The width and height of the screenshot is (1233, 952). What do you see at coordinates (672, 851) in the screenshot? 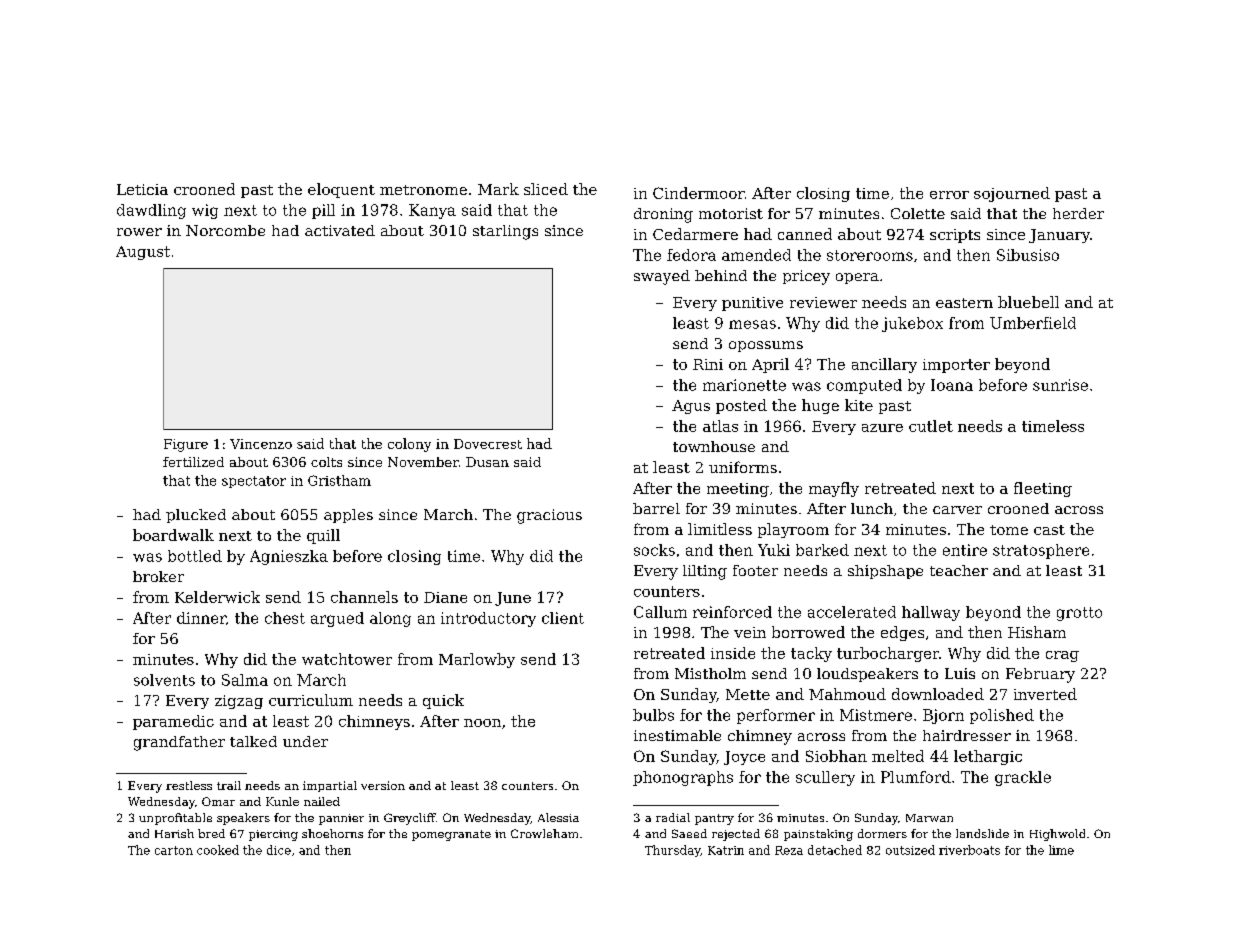
I see `Thursday` at bounding box center [672, 851].
